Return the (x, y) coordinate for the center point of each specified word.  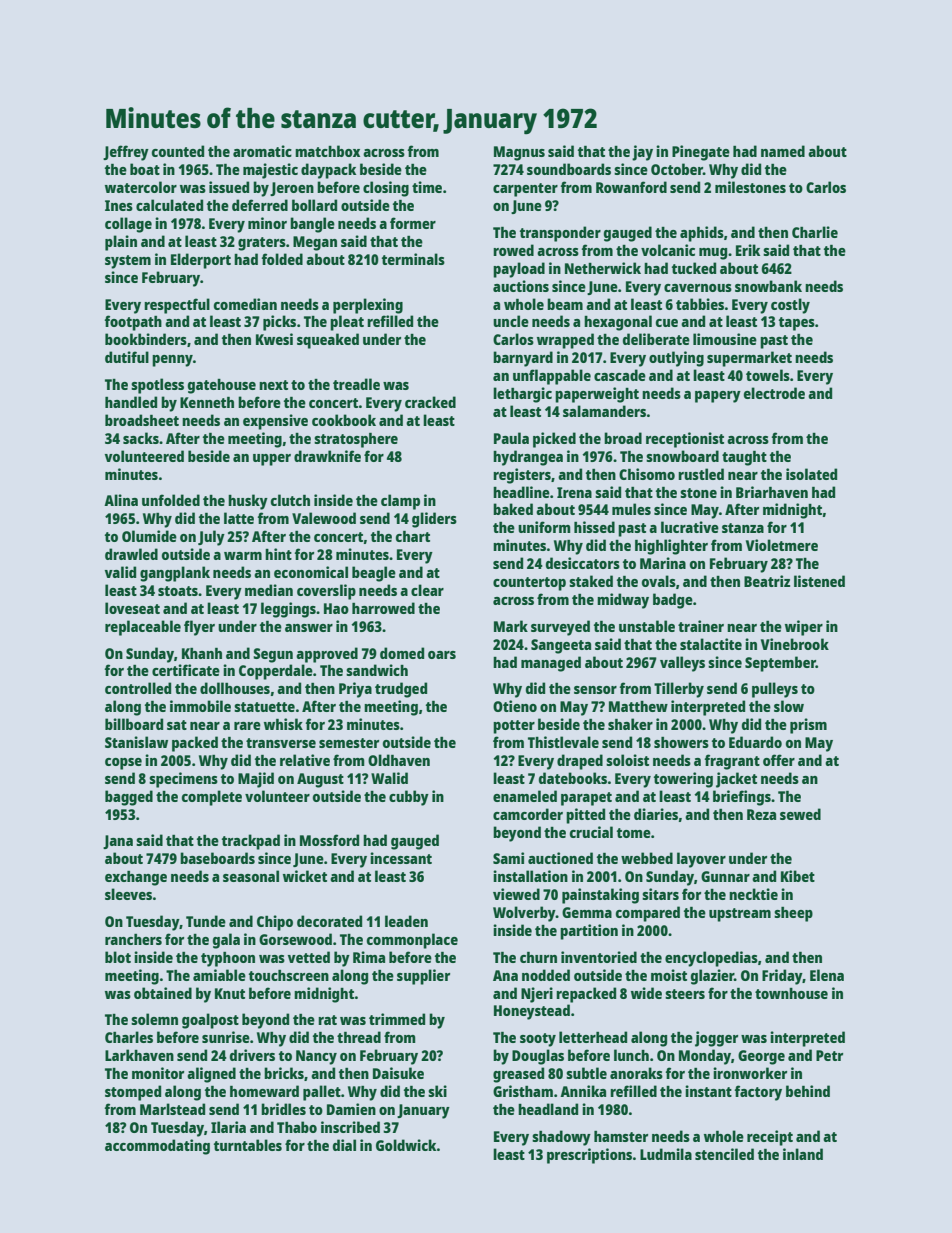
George (761, 1057)
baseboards (217, 858)
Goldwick (406, 1145)
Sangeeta (561, 646)
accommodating (157, 1147)
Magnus (519, 153)
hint (278, 554)
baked (513, 509)
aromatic (262, 151)
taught (744, 458)
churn (538, 957)
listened (819, 581)
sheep (793, 914)
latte (239, 518)
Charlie (815, 232)
